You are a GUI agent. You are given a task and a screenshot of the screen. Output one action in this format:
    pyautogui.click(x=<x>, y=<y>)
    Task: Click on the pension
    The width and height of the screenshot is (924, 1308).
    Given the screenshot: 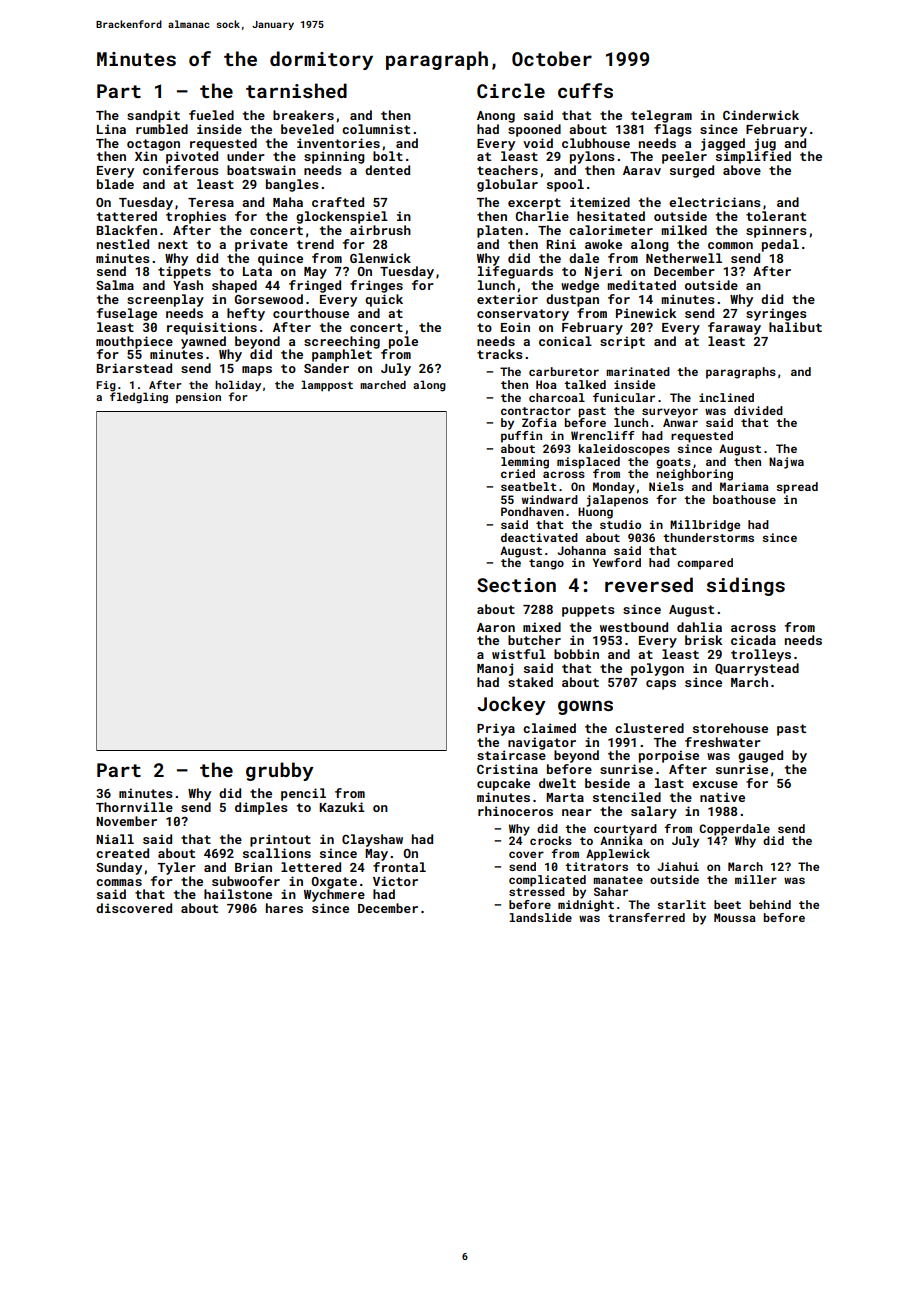 What is the action you would take?
    pyautogui.click(x=198, y=398)
